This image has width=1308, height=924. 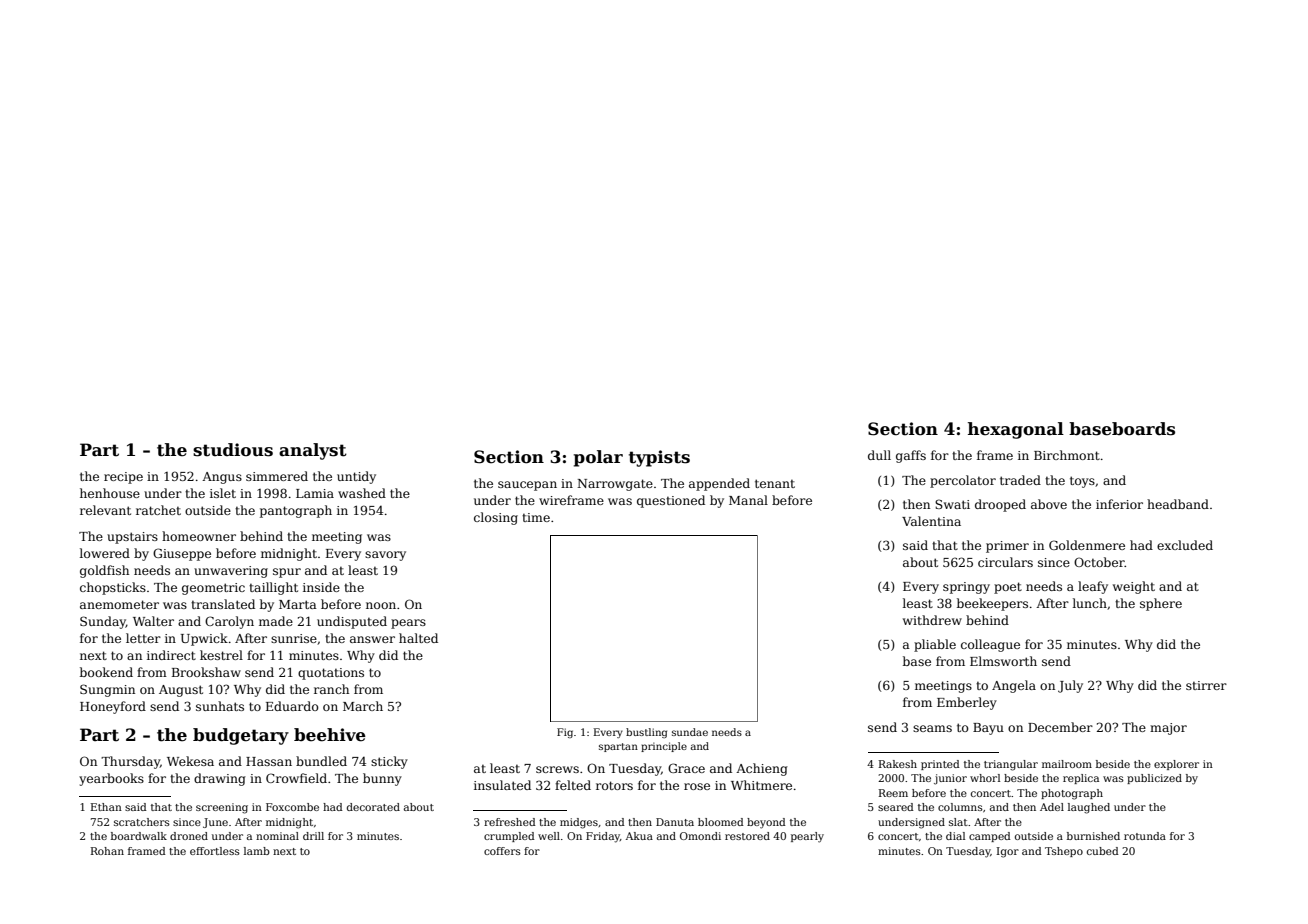 I want to click on March, so click(x=363, y=706).
